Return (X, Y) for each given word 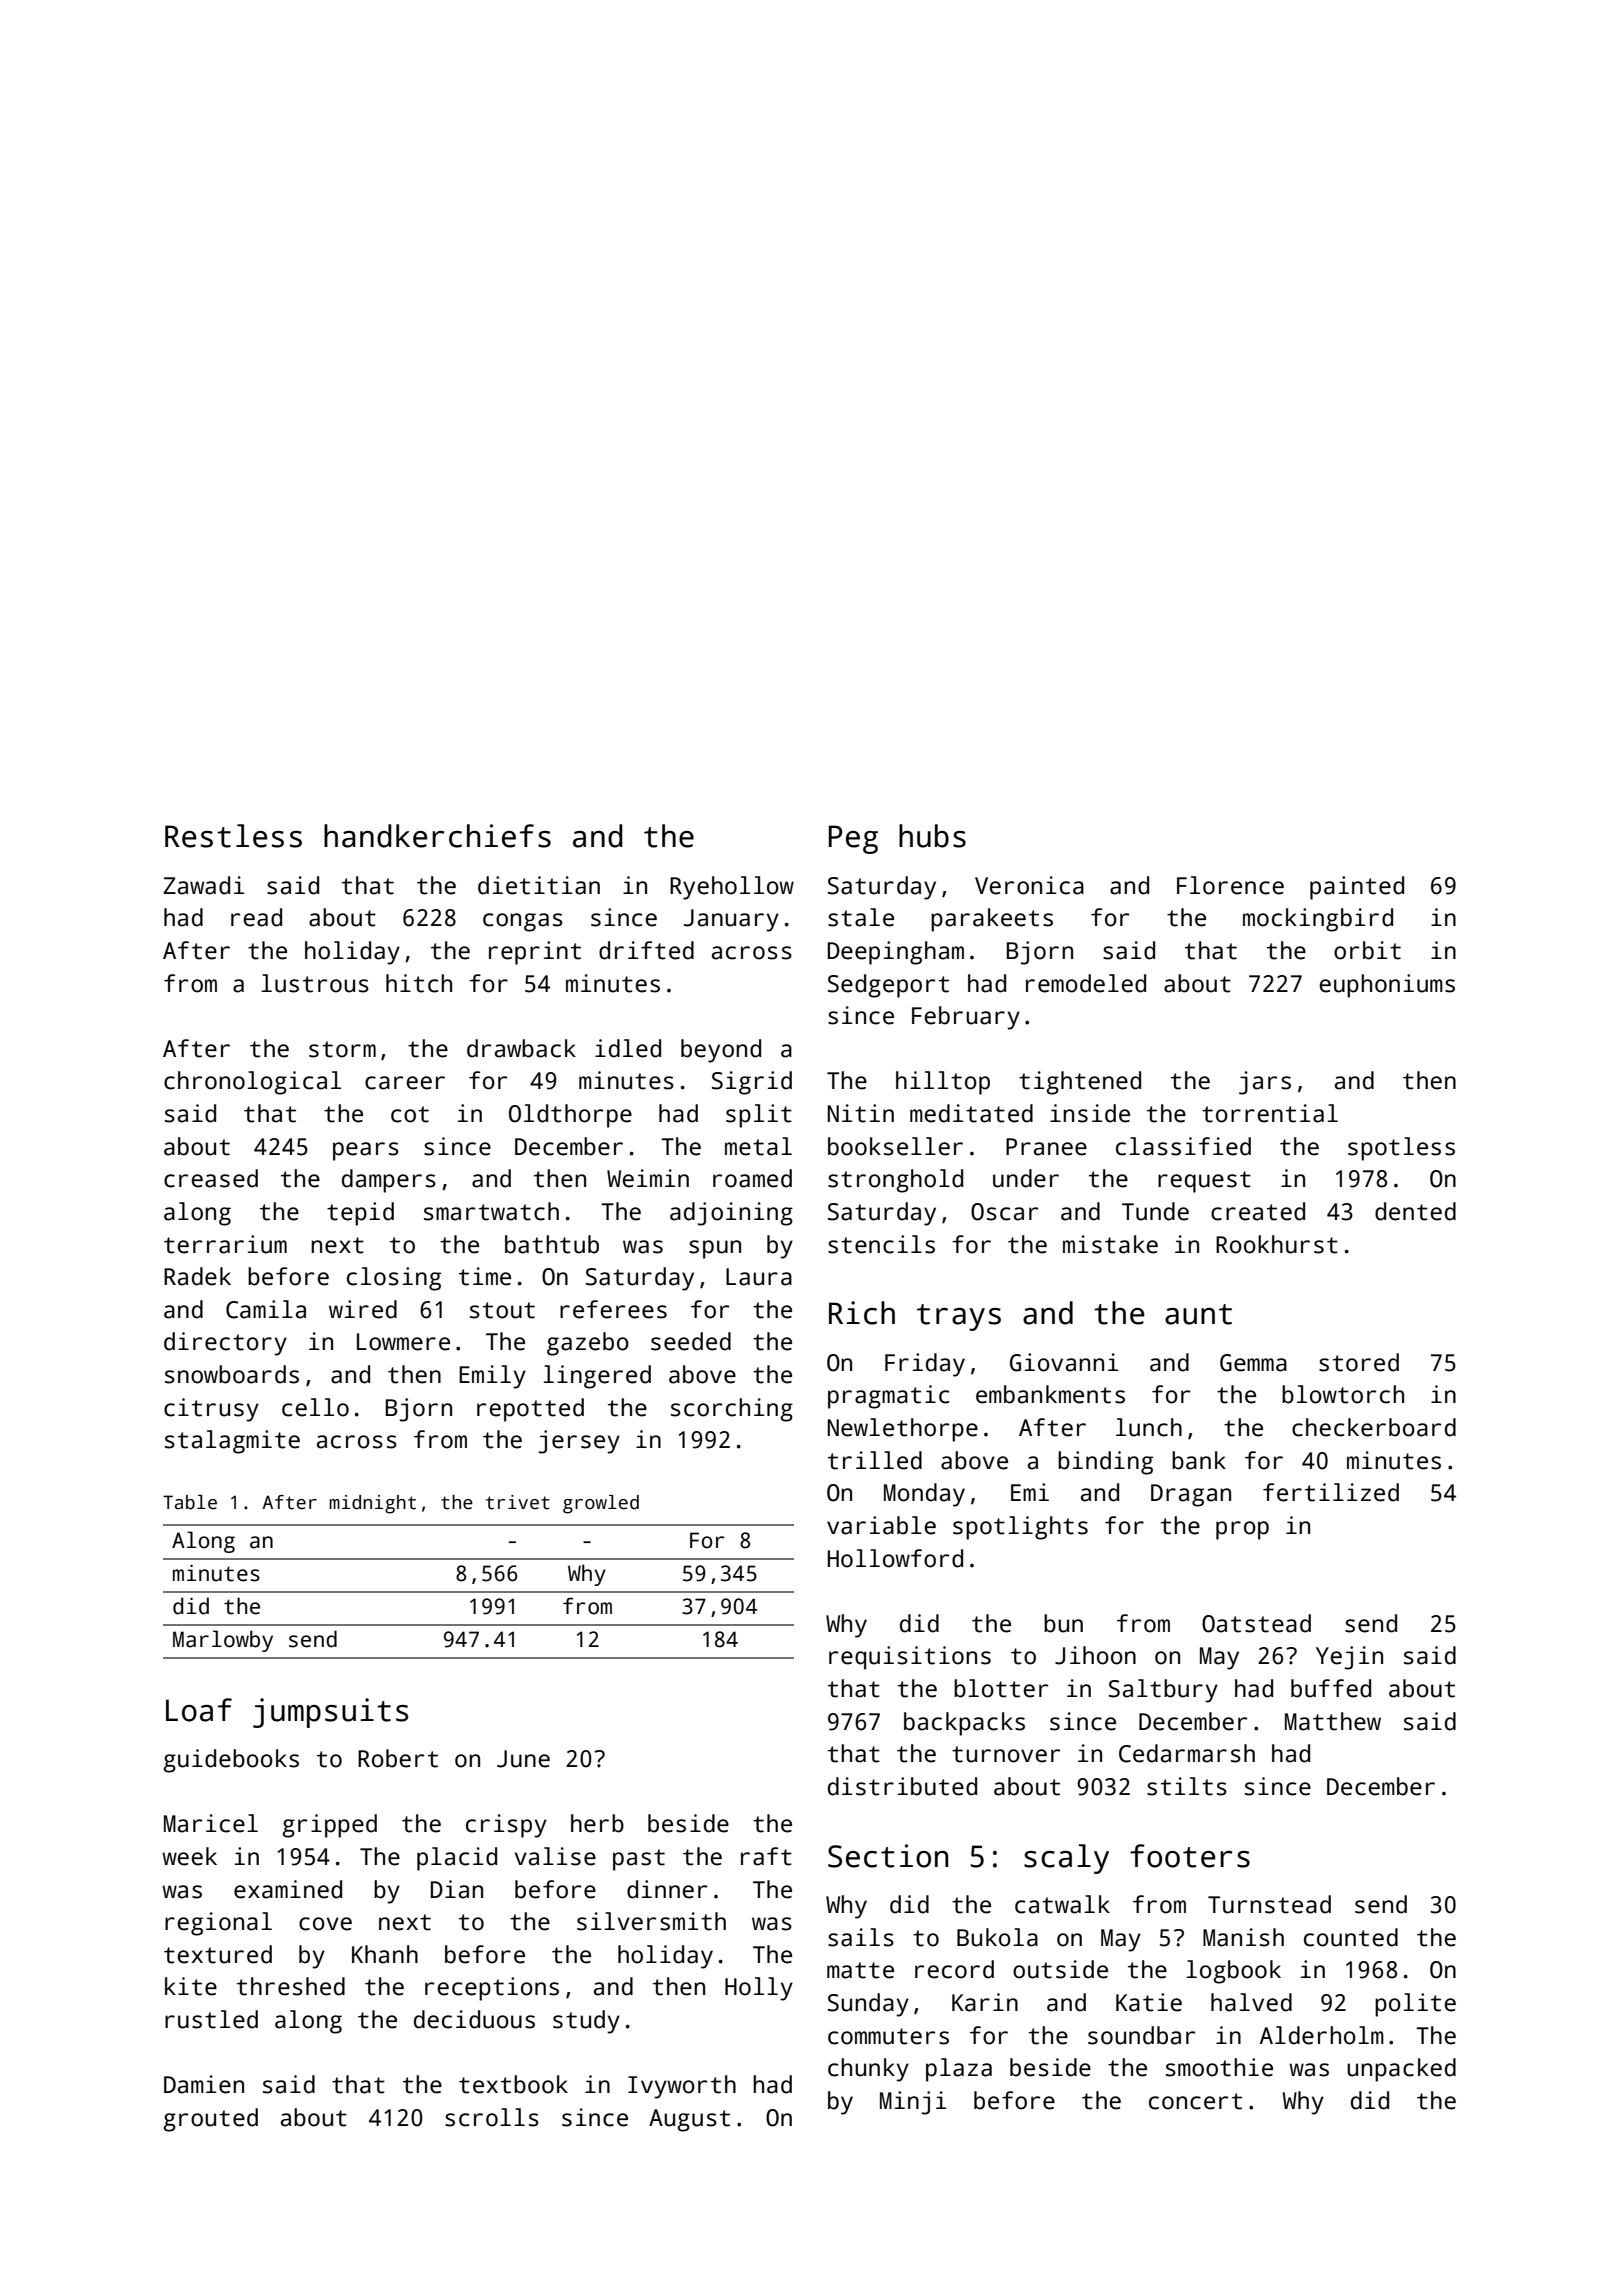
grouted (211, 2120)
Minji (913, 2103)
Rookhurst (1277, 1244)
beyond (721, 1051)
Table (190, 1502)
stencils (881, 1244)
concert (1195, 2101)
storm (342, 1049)
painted (1357, 888)
